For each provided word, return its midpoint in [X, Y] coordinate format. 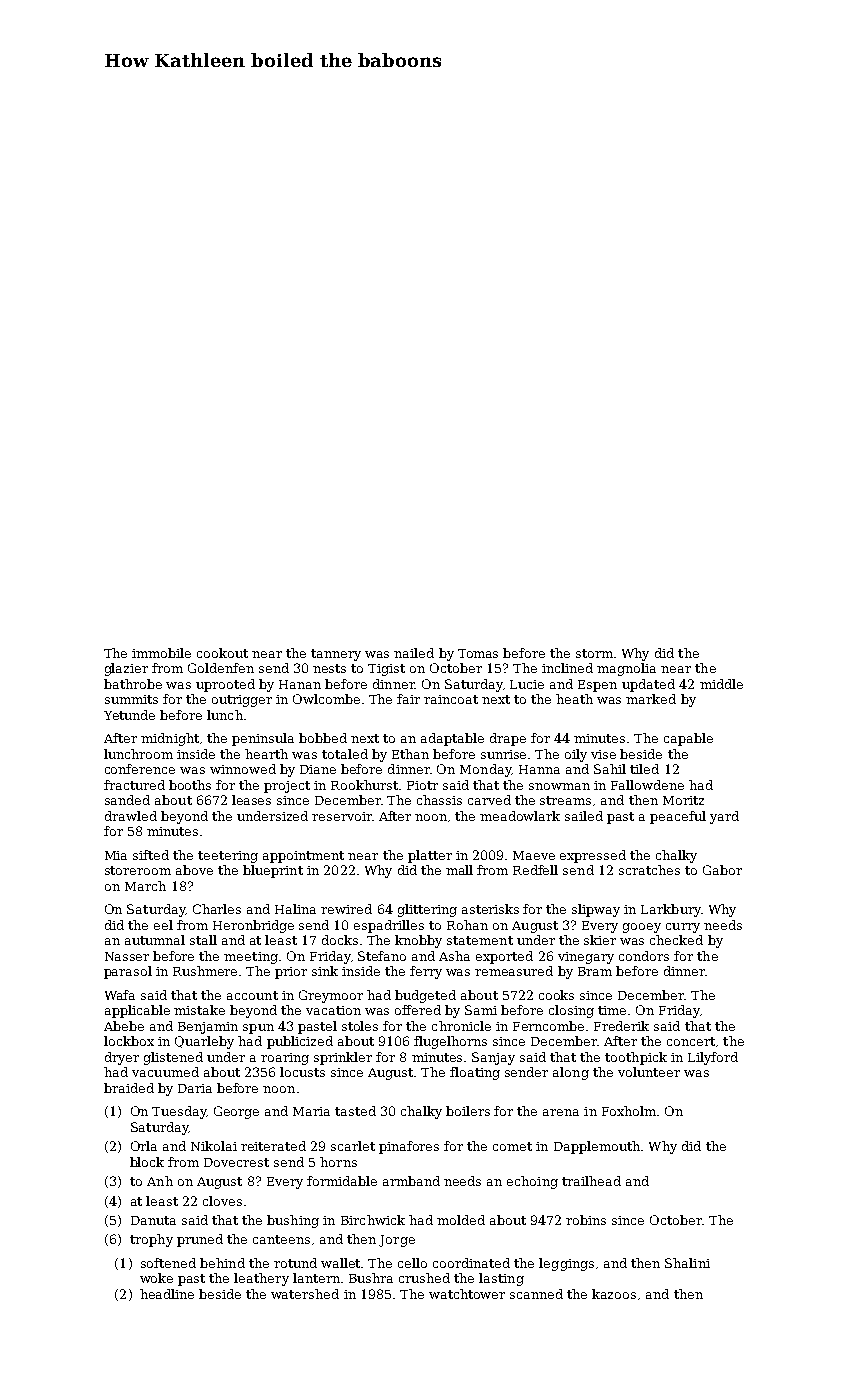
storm [594, 653]
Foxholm [629, 1111]
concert [691, 1041]
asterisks [490, 909]
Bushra [371, 1278]
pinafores [409, 1147]
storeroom [138, 870]
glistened [173, 1058]
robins [586, 1220]
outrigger [242, 701]
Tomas [478, 653]
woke [156, 1278]
